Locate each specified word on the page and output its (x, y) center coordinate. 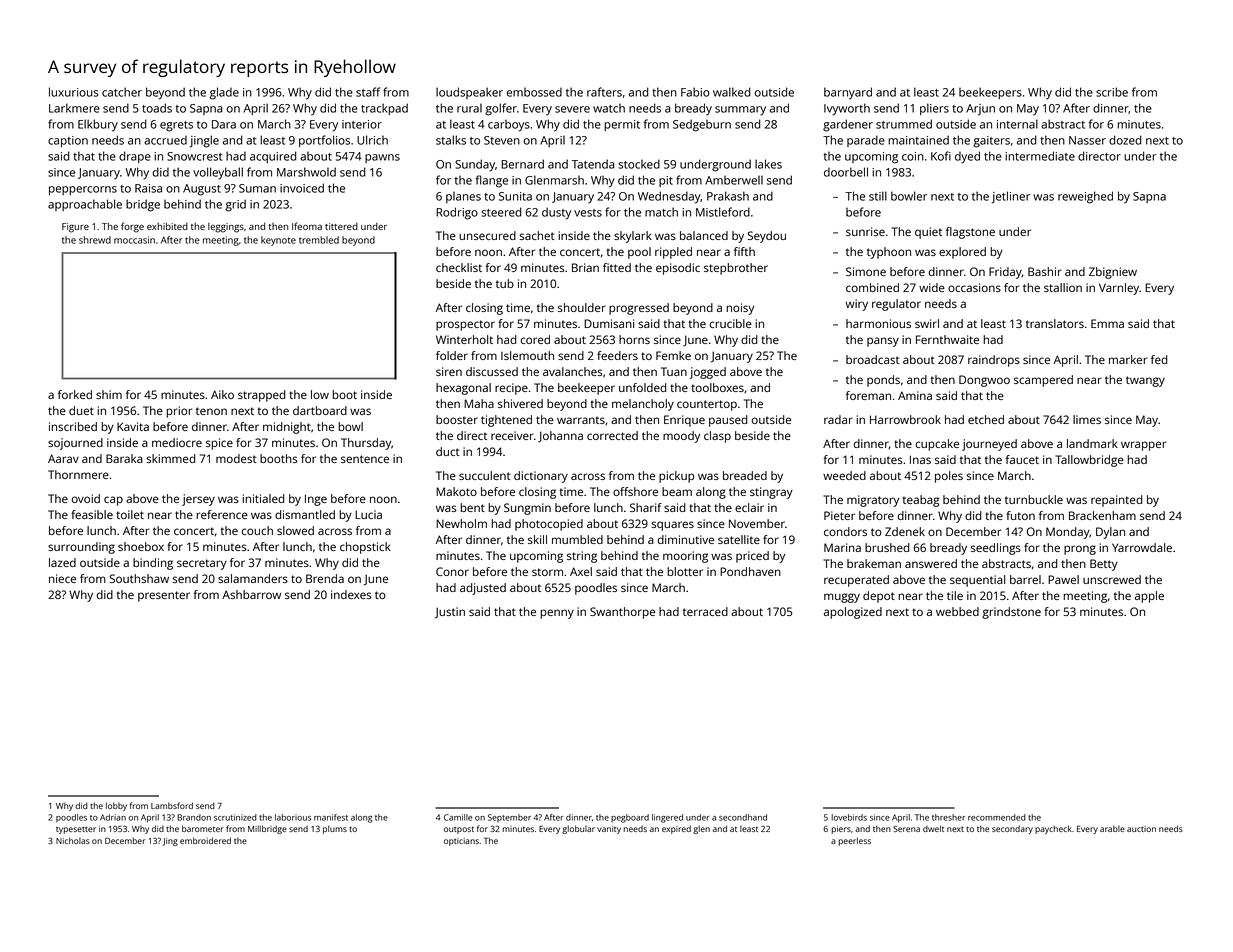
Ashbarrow (251, 594)
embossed (534, 92)
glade (224, 93)
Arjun (980, 110)
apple (1149, 597)
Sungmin (527, 509)
